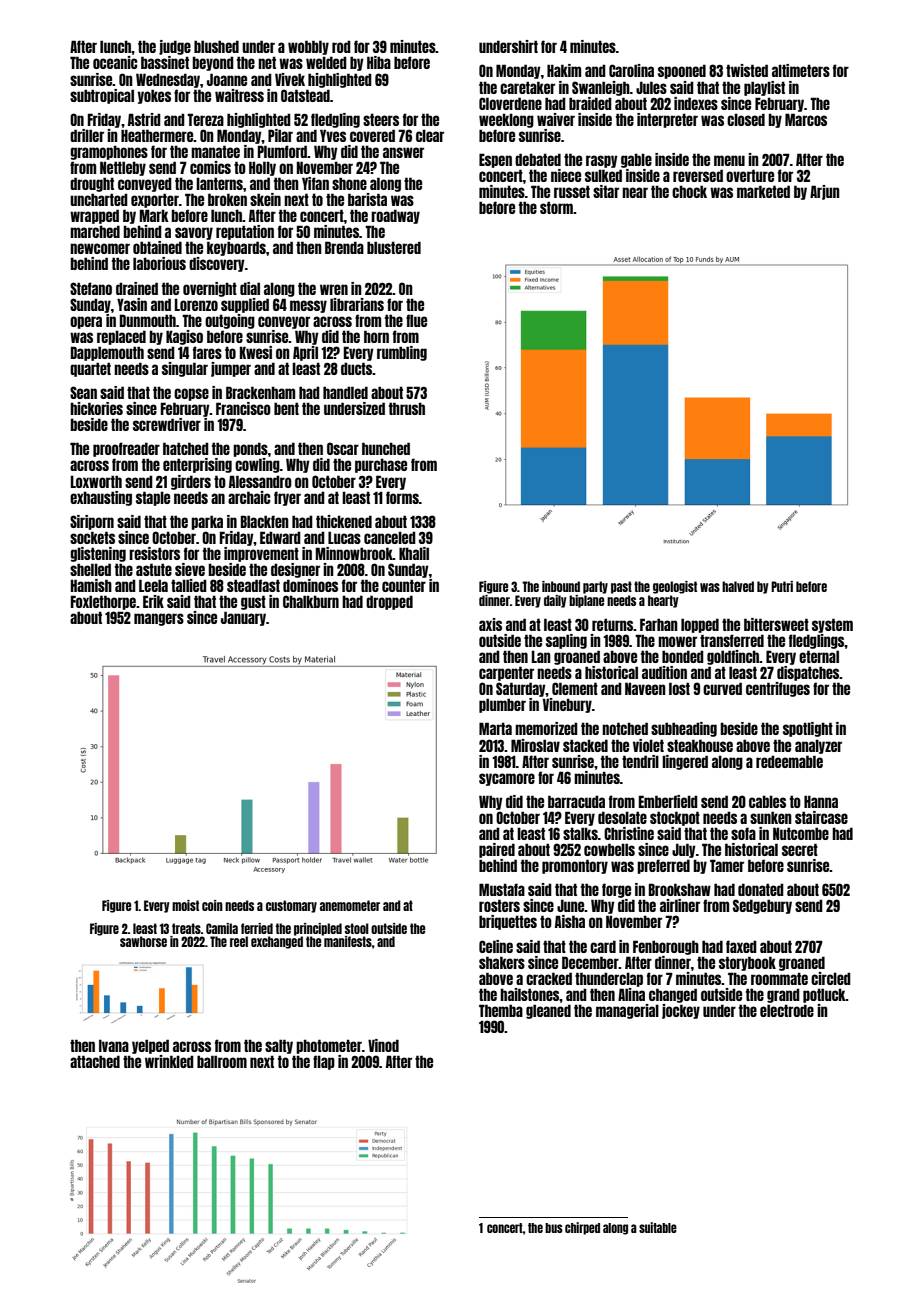  Describe the element at coordinates (680, 905) in the screenshot. I see `airliner` at that location.
